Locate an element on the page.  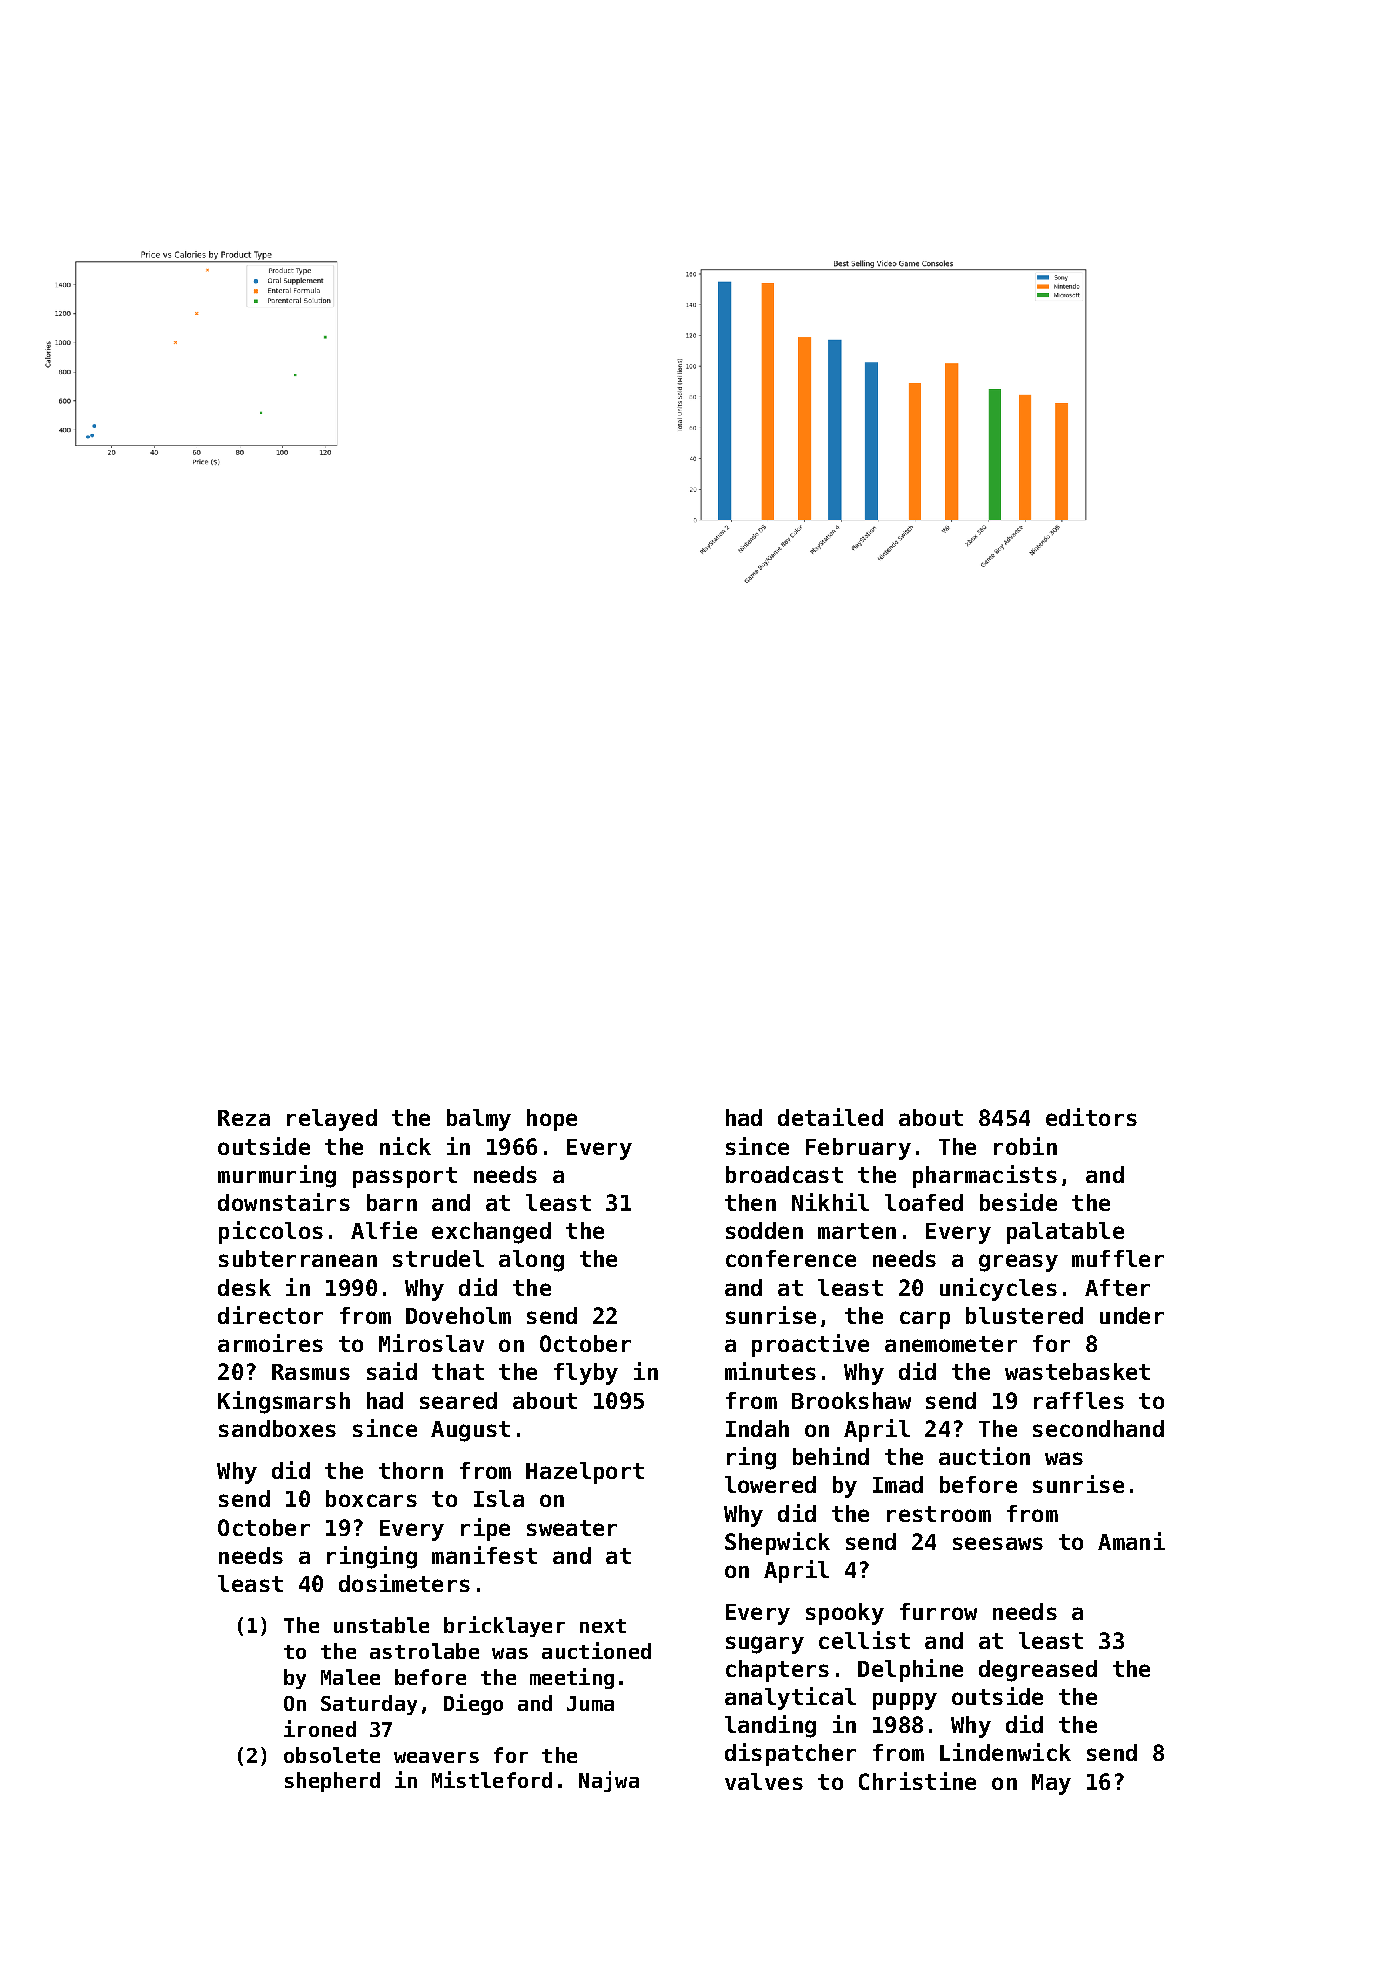
valves is located at coordinates (764, 1781).
